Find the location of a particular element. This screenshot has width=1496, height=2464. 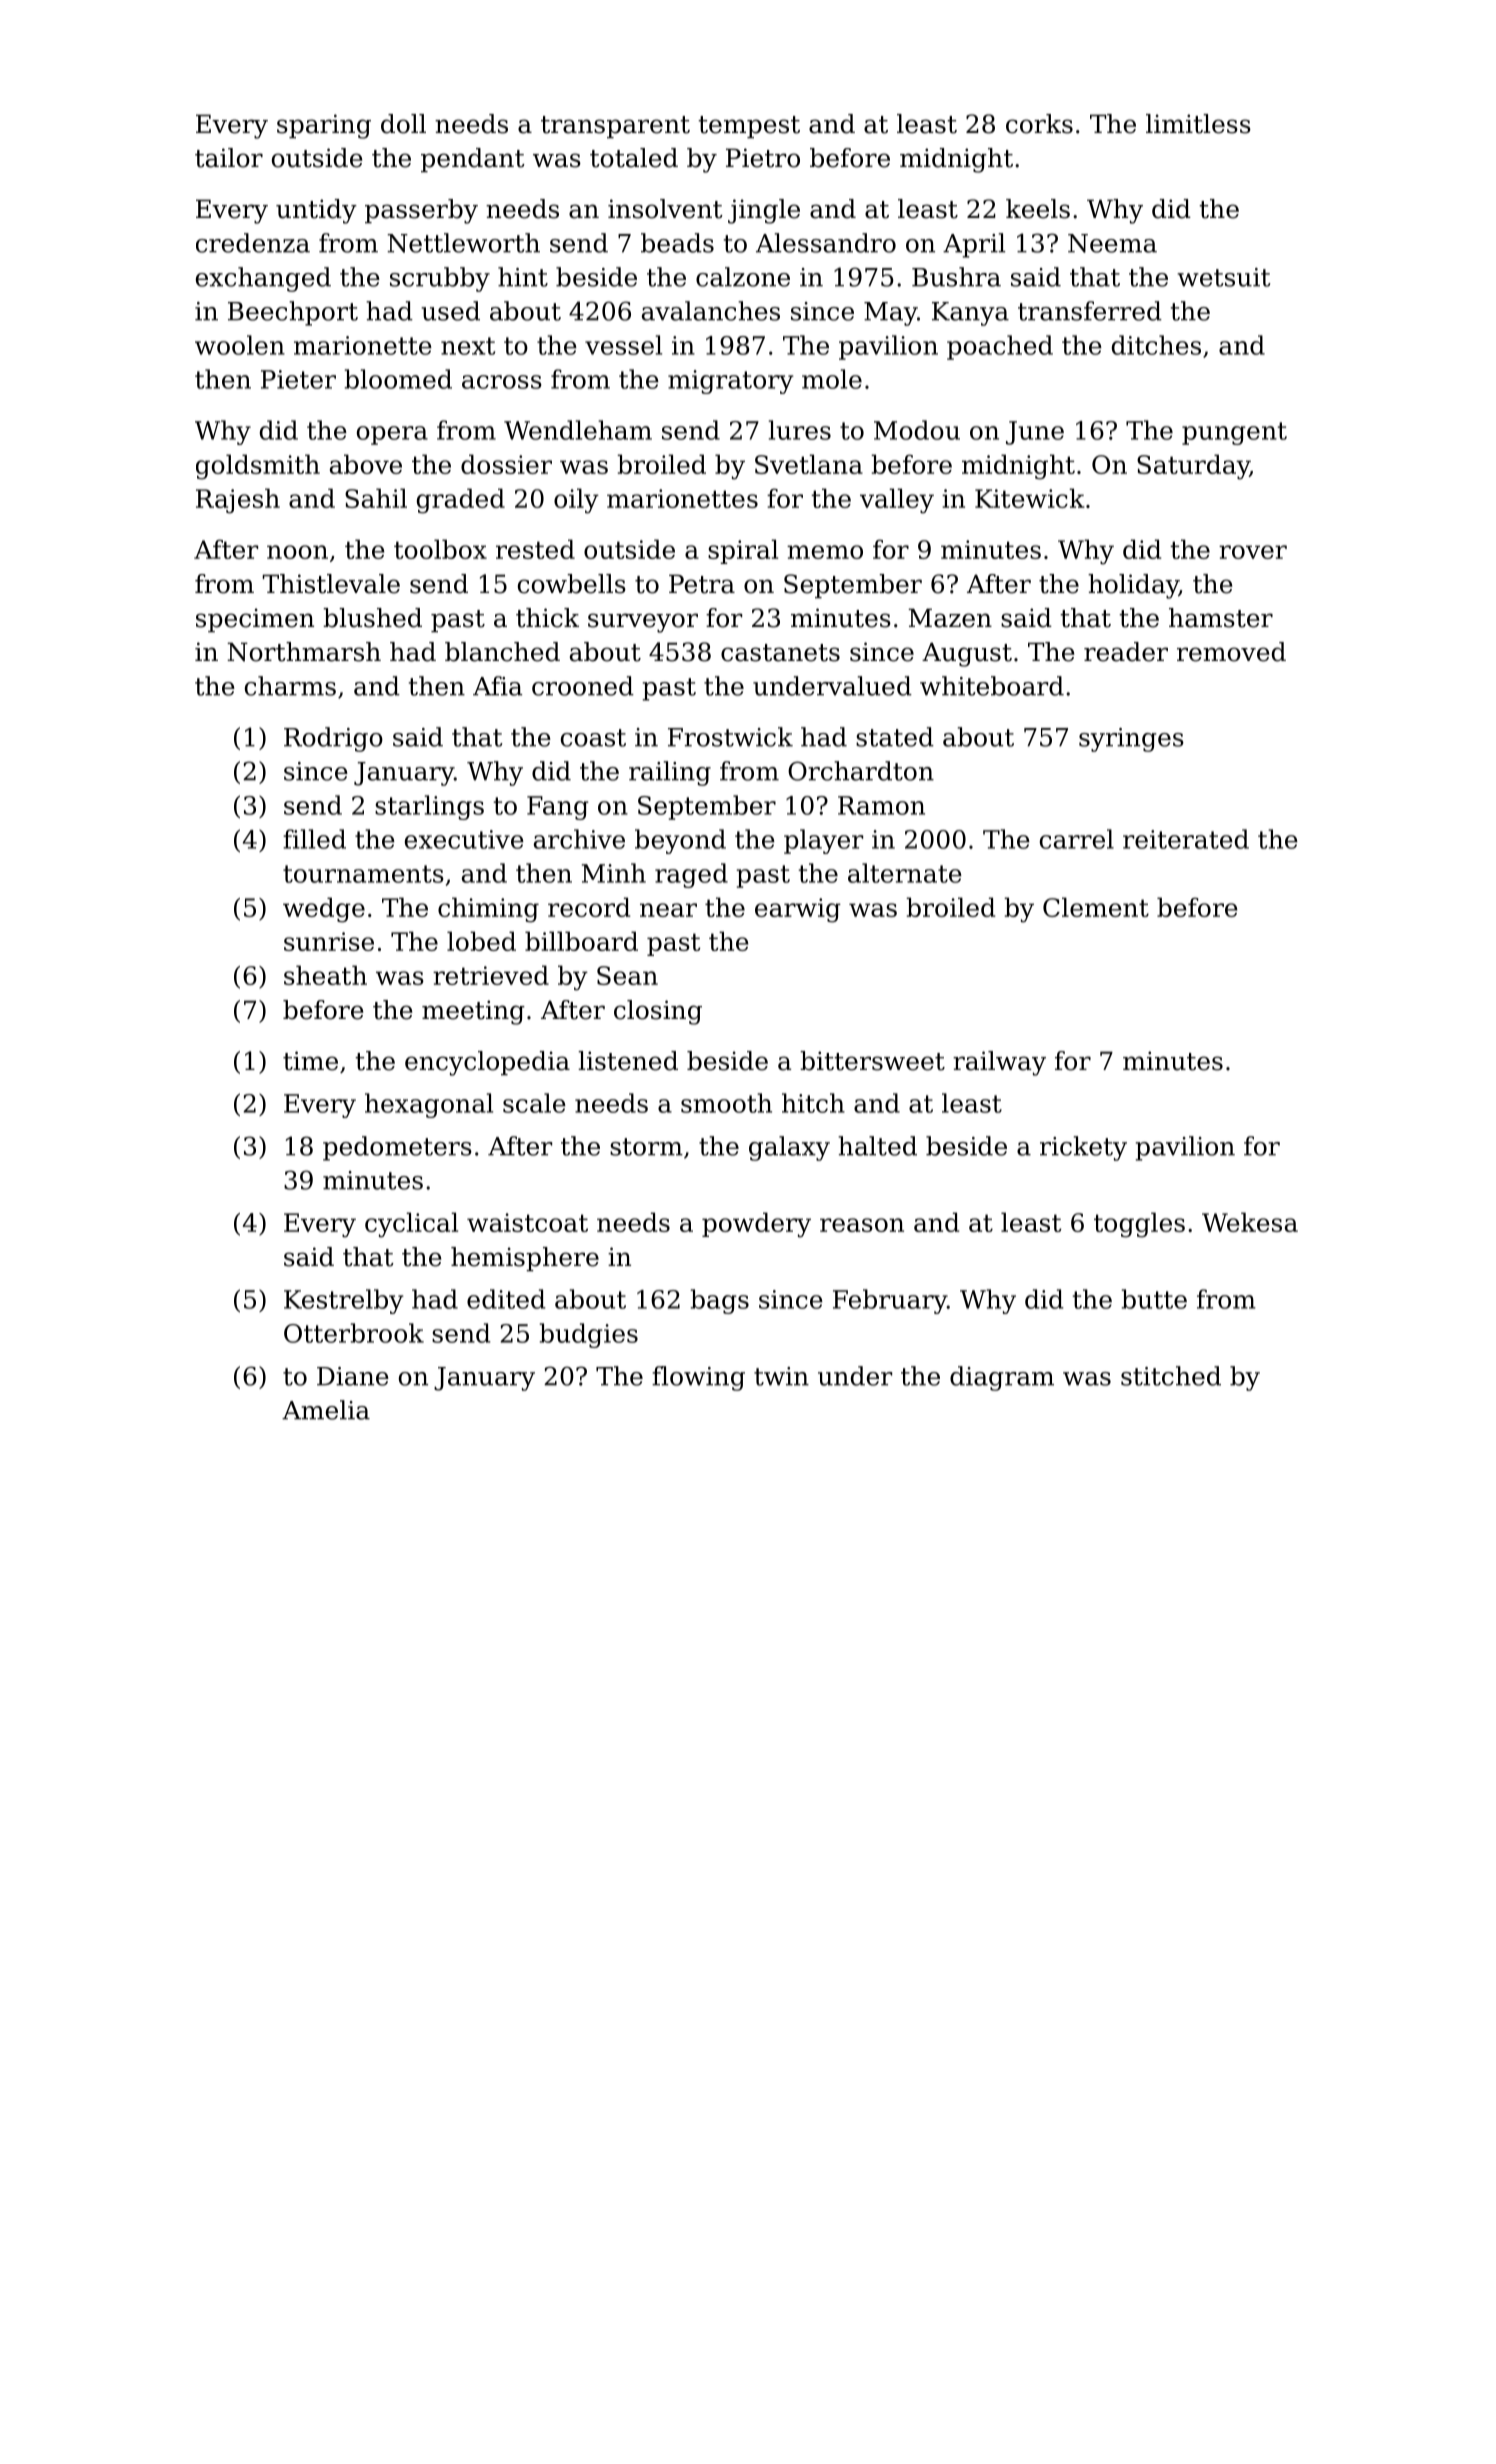

across is located at coordinates (502, 382).
